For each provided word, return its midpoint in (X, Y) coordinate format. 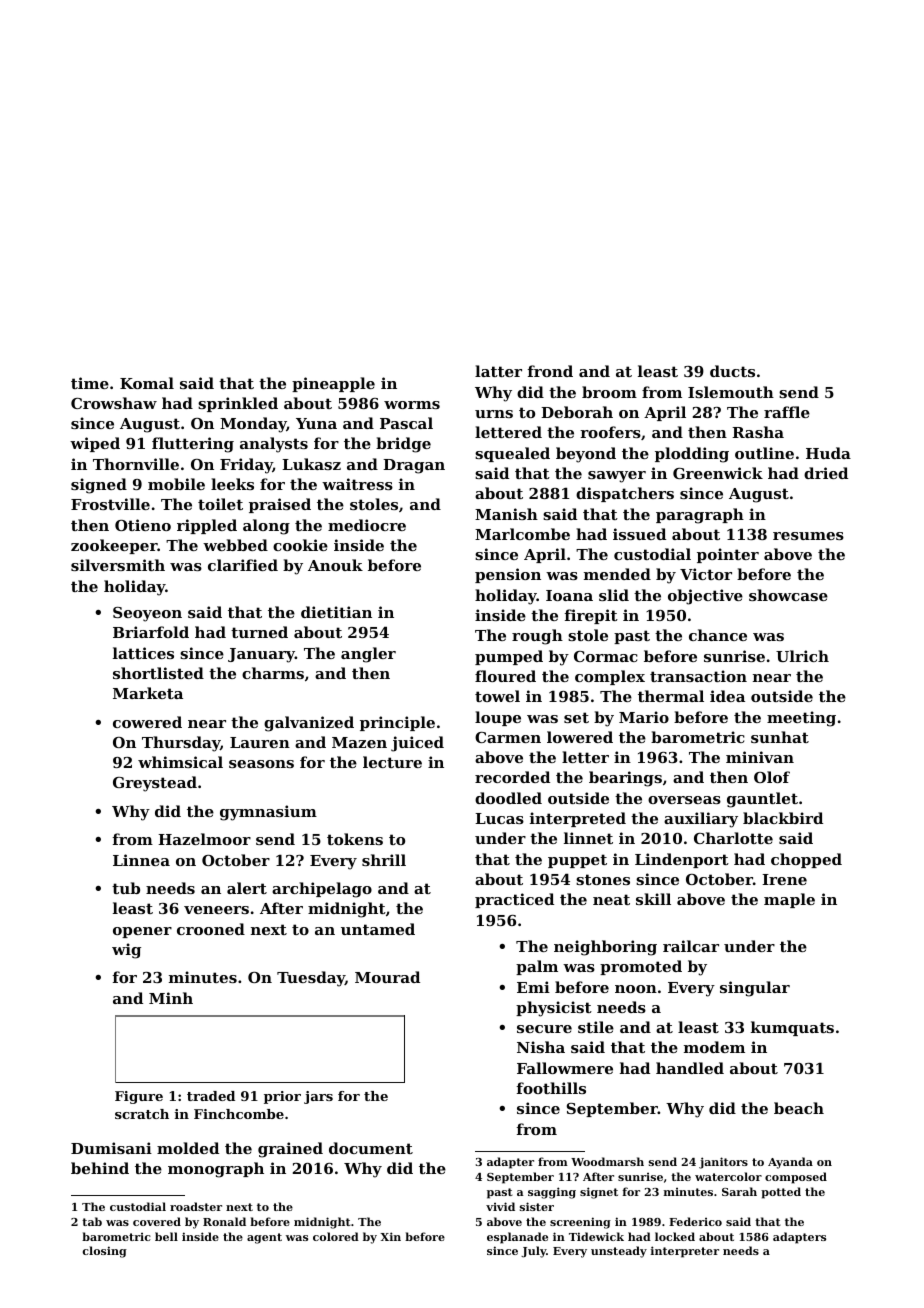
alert (247, 888)
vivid (500, 1206)
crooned (211, 929)
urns (494, 414)
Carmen (508, 737)
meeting (801, 719)
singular (755, 989)
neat (611, 899)
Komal (147, 383)
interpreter (685, 1252)
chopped (806, 860)
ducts (732, 371)
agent (264, 1238)
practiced (514, 900)
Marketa (148, 693)
